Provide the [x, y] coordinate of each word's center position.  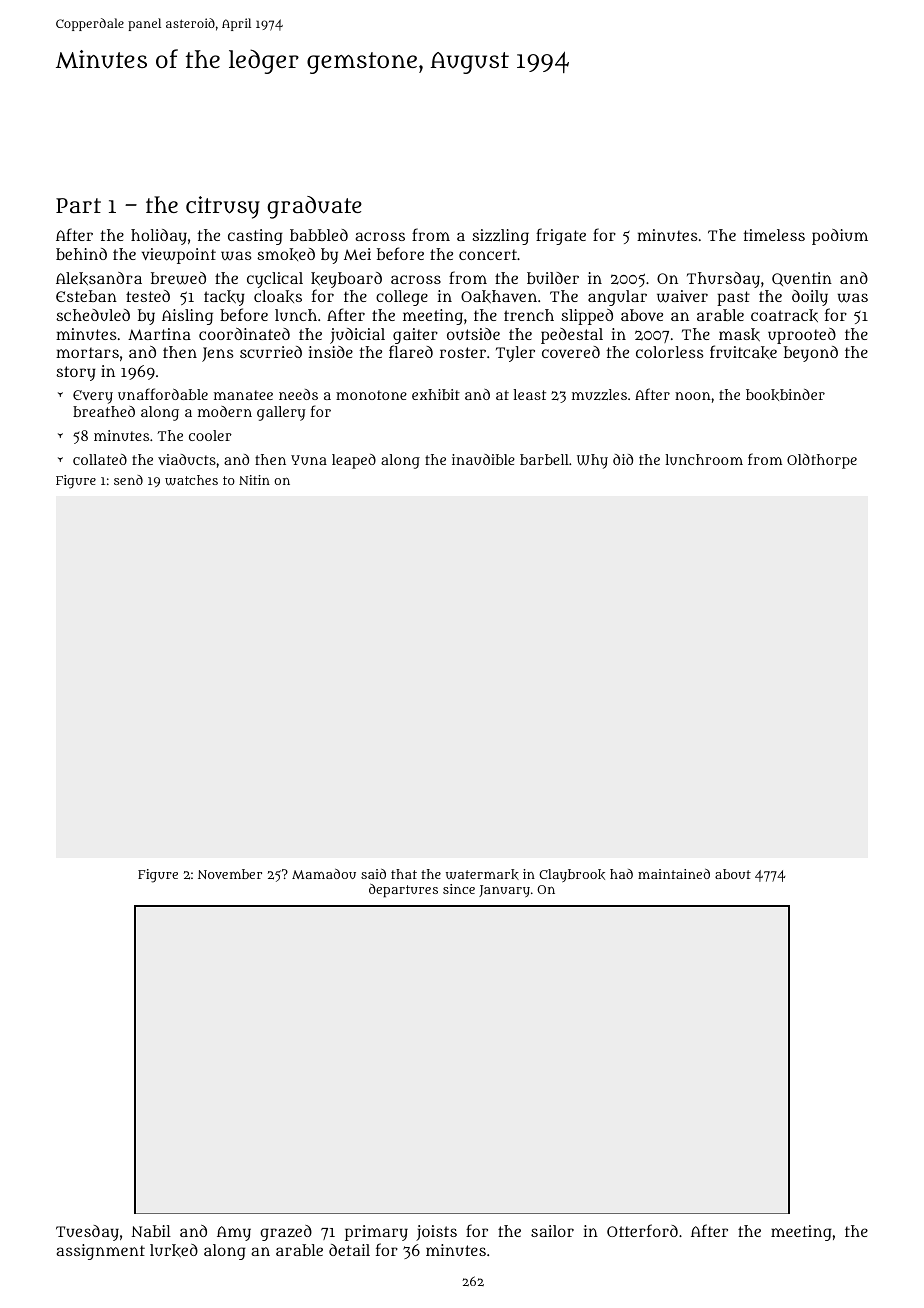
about [733, 874]
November [230, 874]
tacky [224, 298]
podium [840, 237]
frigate [561, 236]
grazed [286, 1233]
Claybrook [572, 875]
